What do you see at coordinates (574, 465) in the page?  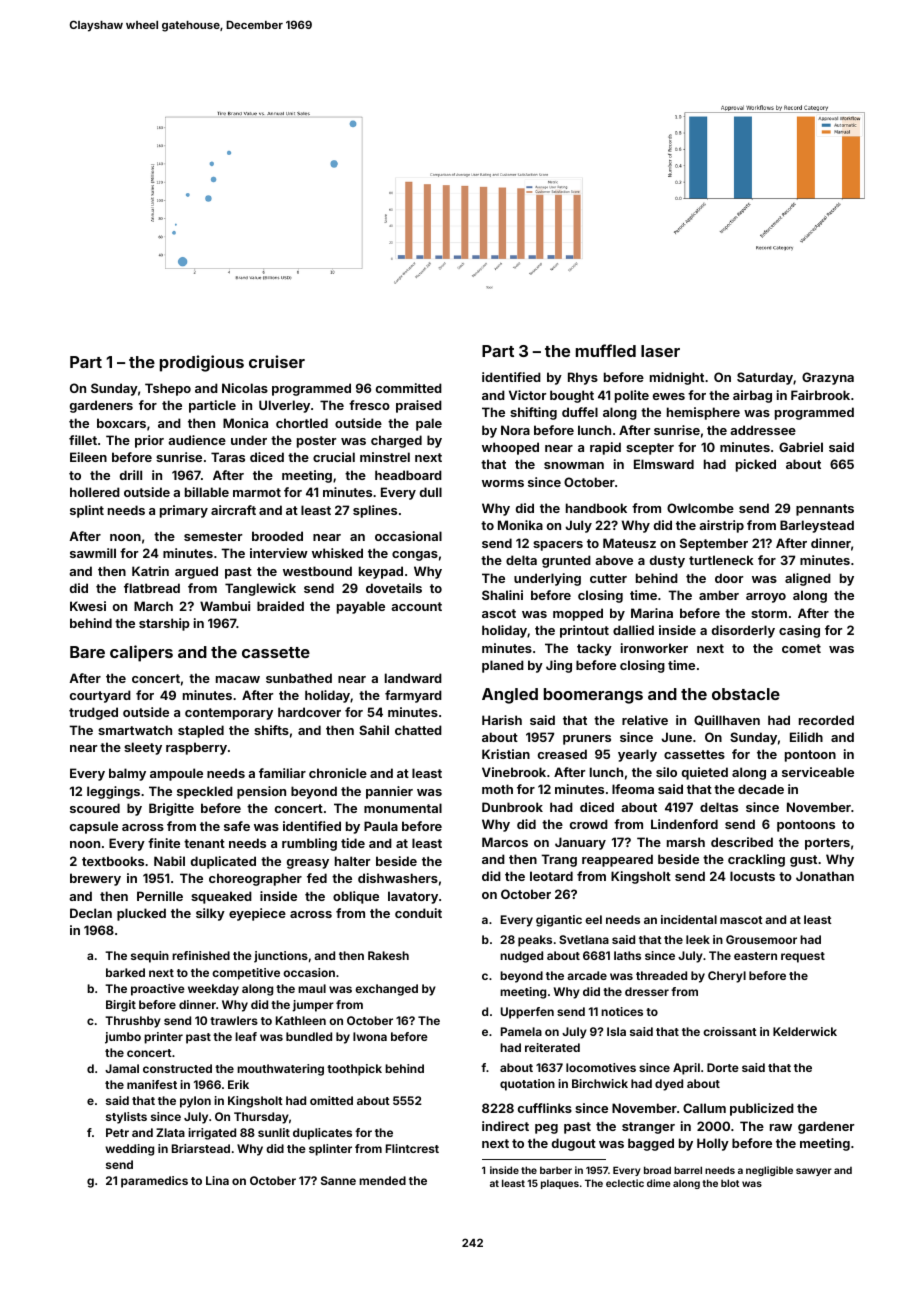 I see `snowman` at bounding box center [574, 465].
